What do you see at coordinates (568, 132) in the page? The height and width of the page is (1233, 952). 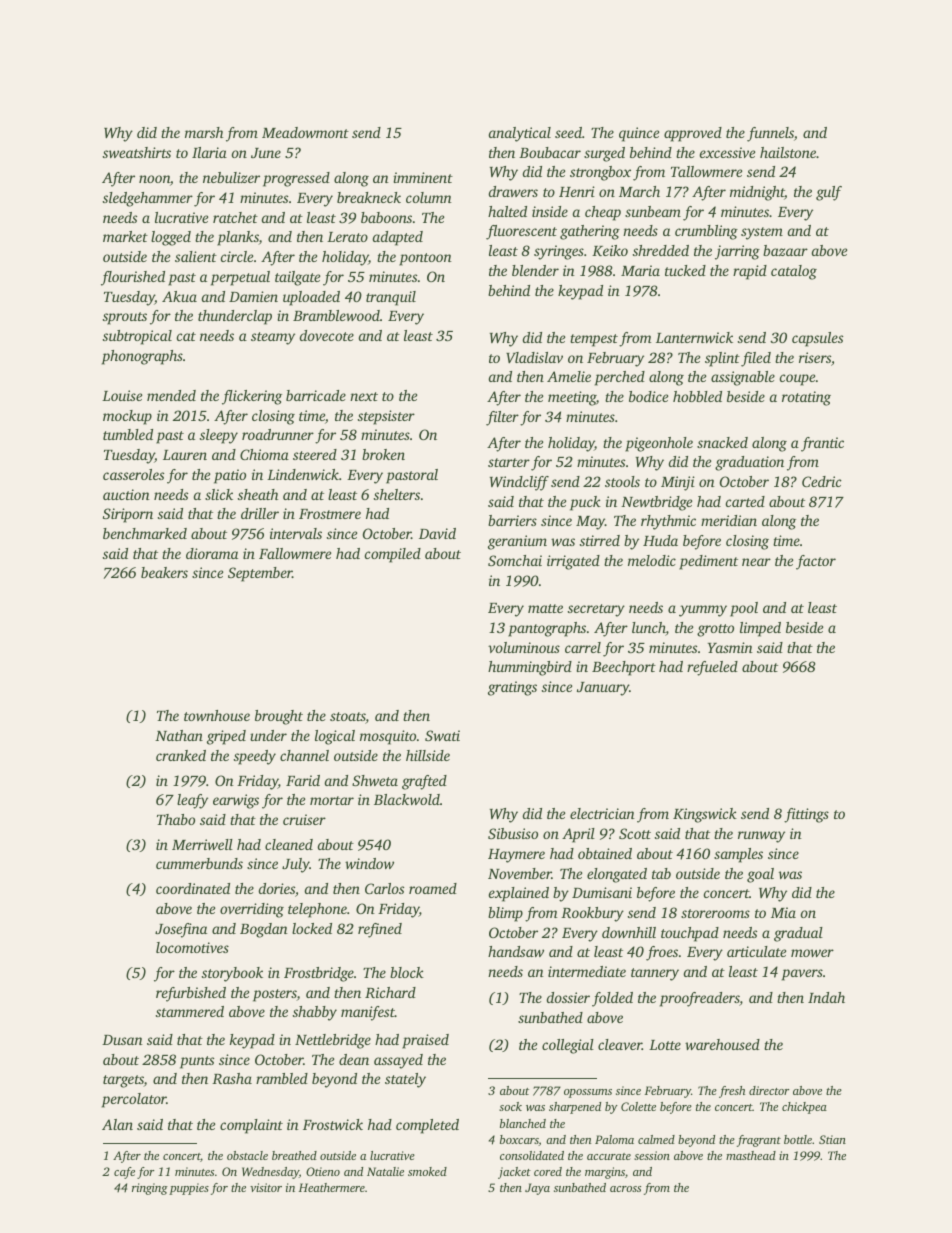 I see `seed` at bounding box center [568, 132].
